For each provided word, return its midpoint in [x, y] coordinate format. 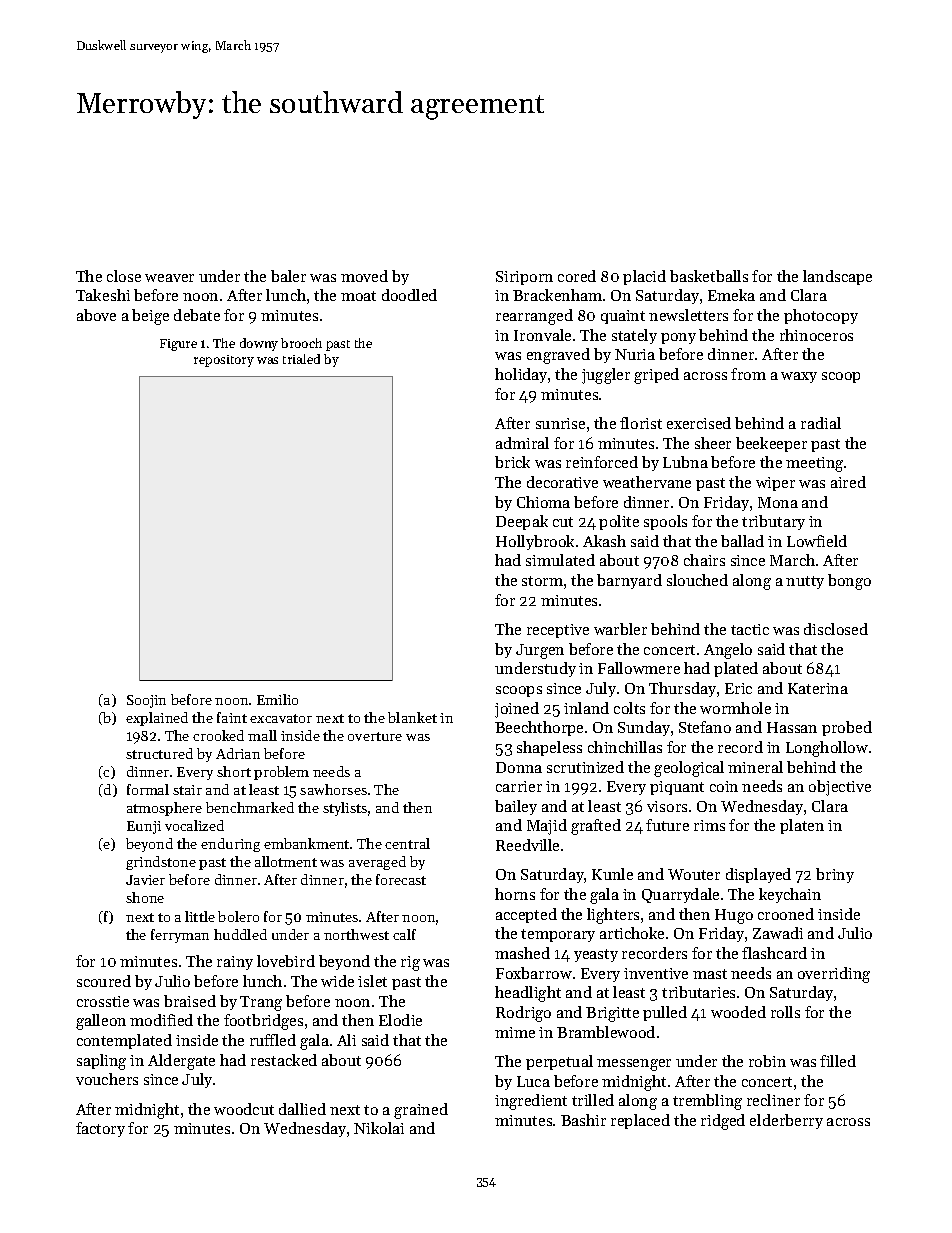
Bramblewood [606, 1032]
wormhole [735, 708]
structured [159, 753]
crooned [786, 914]
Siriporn [524, 278]
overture [375, 736]
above [96, 315]
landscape [837, 277]
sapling [101, 1062]
